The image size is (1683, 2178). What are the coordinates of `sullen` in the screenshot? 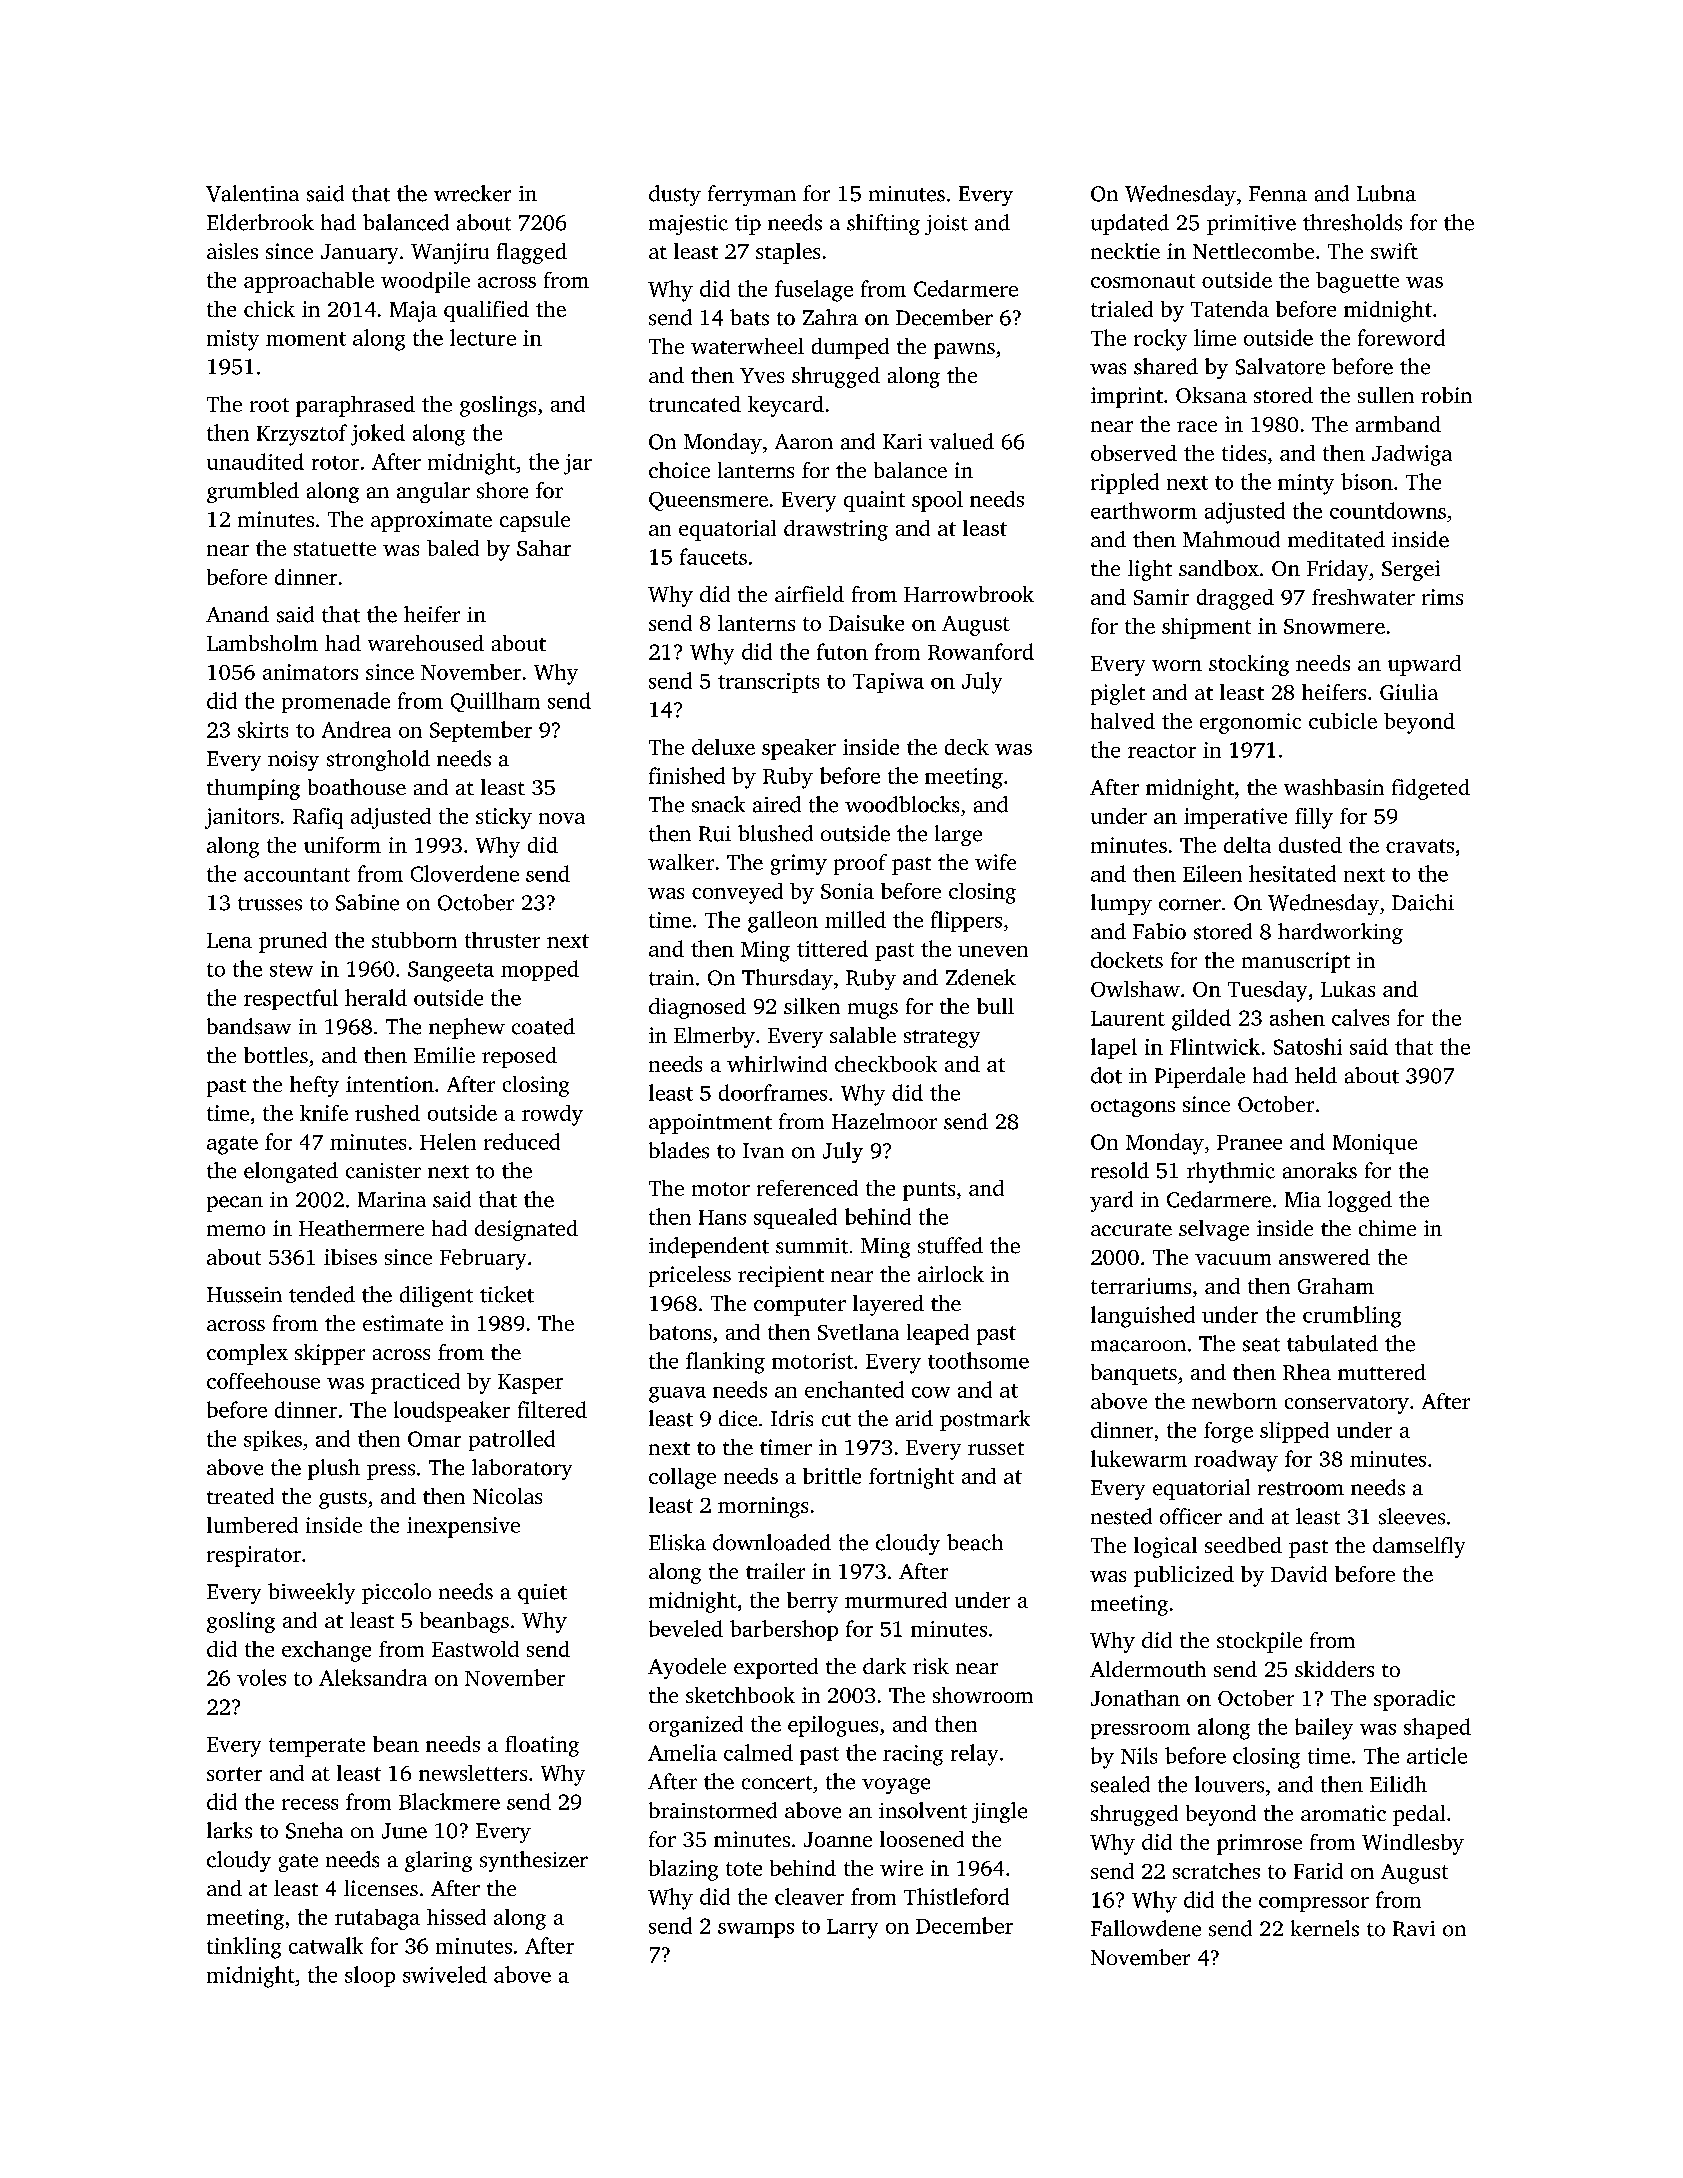 It's located at (1386, 395).
